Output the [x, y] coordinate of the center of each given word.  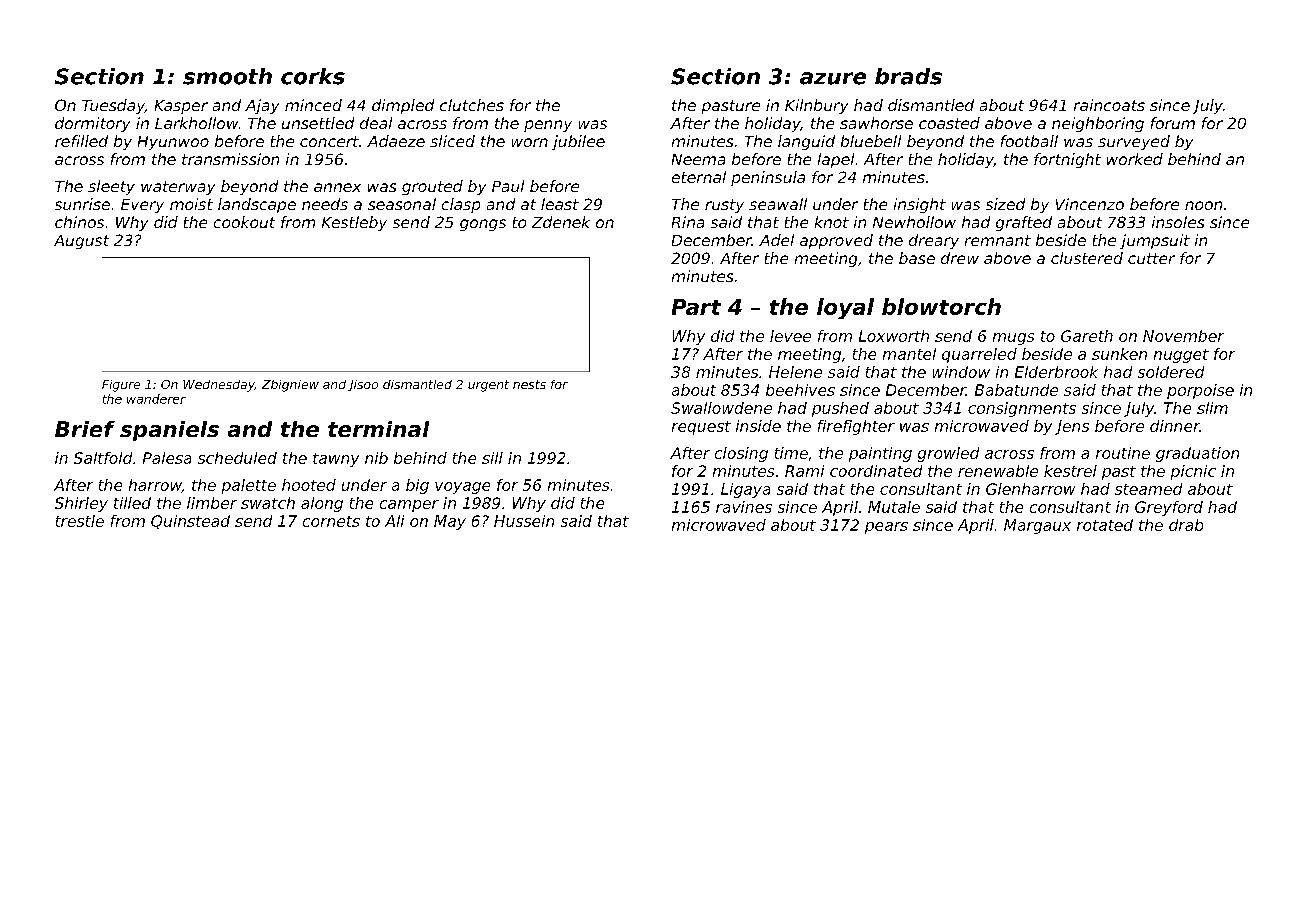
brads [908, 76]
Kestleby [354, 223]
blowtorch [941, 306]
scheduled [237, 458]
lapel [836, 160]
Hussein [524, 521]
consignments [1022, 409]
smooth [227, 76]
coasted [949, 123]
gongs [483, 225]
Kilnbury [816, 106]
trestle [80, 521]
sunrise [82, 204]
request [701, 428]
